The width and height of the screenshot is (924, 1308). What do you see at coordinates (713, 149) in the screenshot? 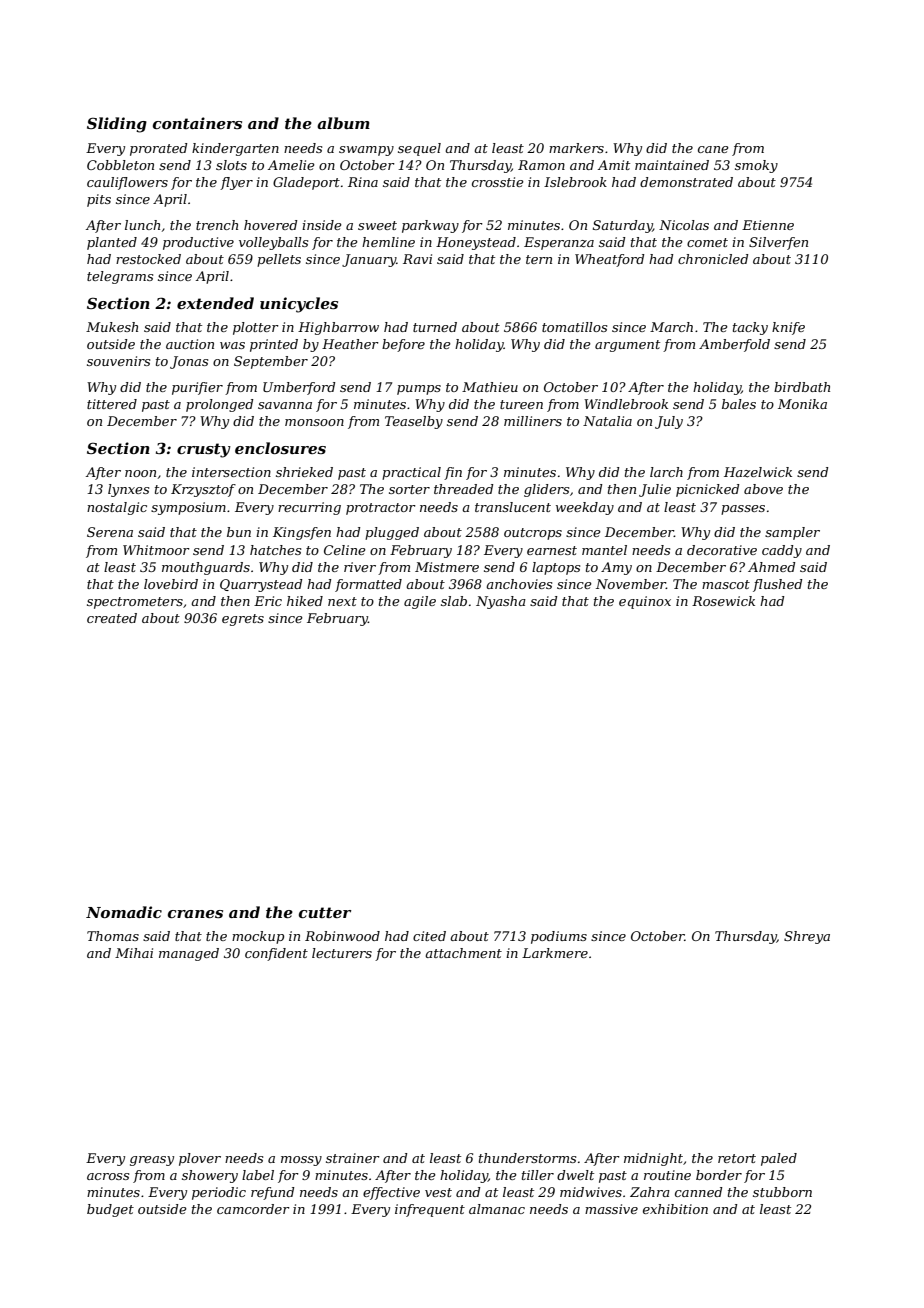
I see `cane` at bounding box center [713, 149].
